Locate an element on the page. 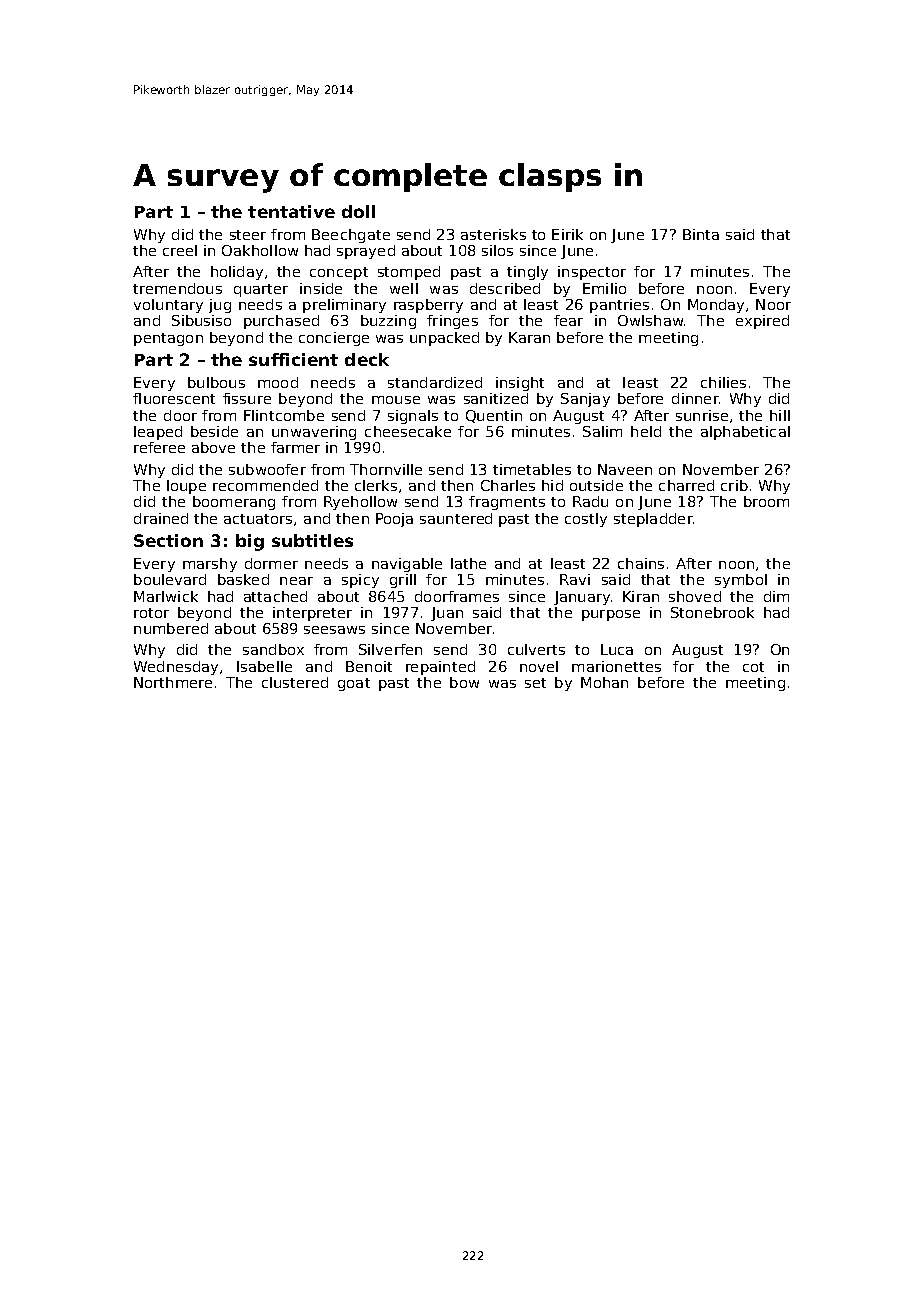 Image resolution: width=924 pixels, height=1311 pixels. tremendous is located at coordinates (177, 288).
